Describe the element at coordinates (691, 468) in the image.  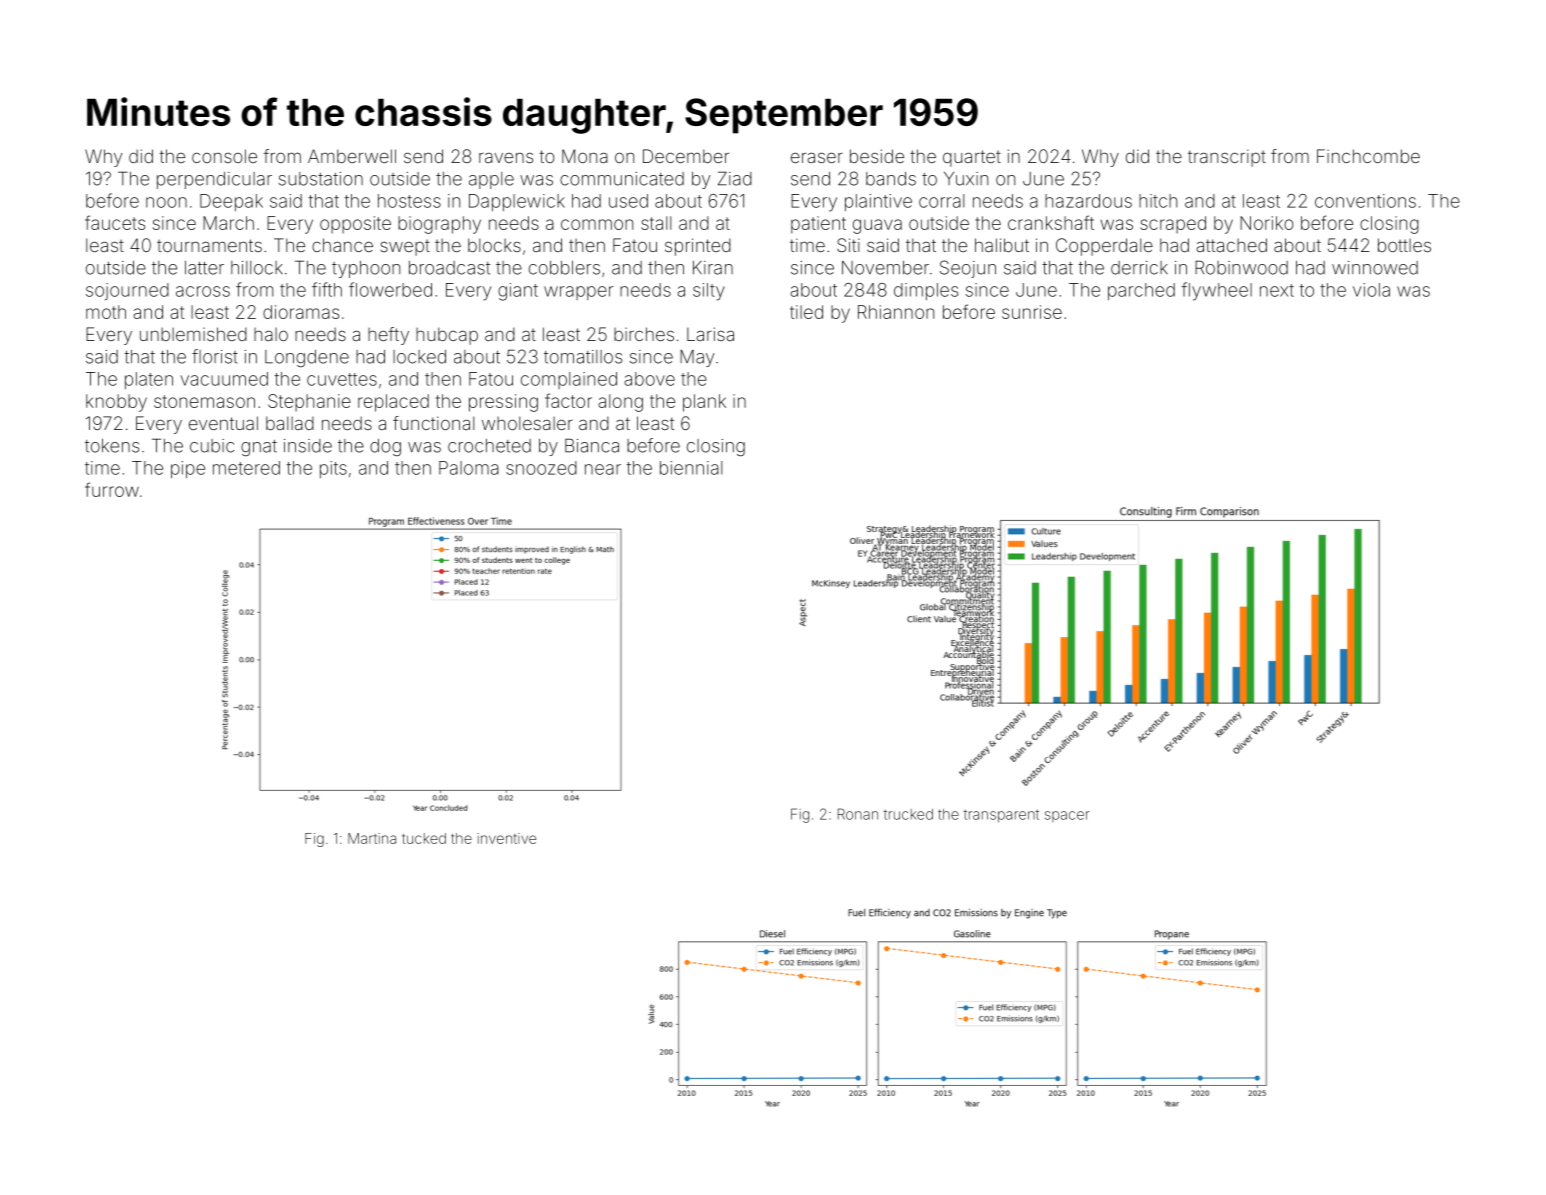
I see `biennial` at that location.
